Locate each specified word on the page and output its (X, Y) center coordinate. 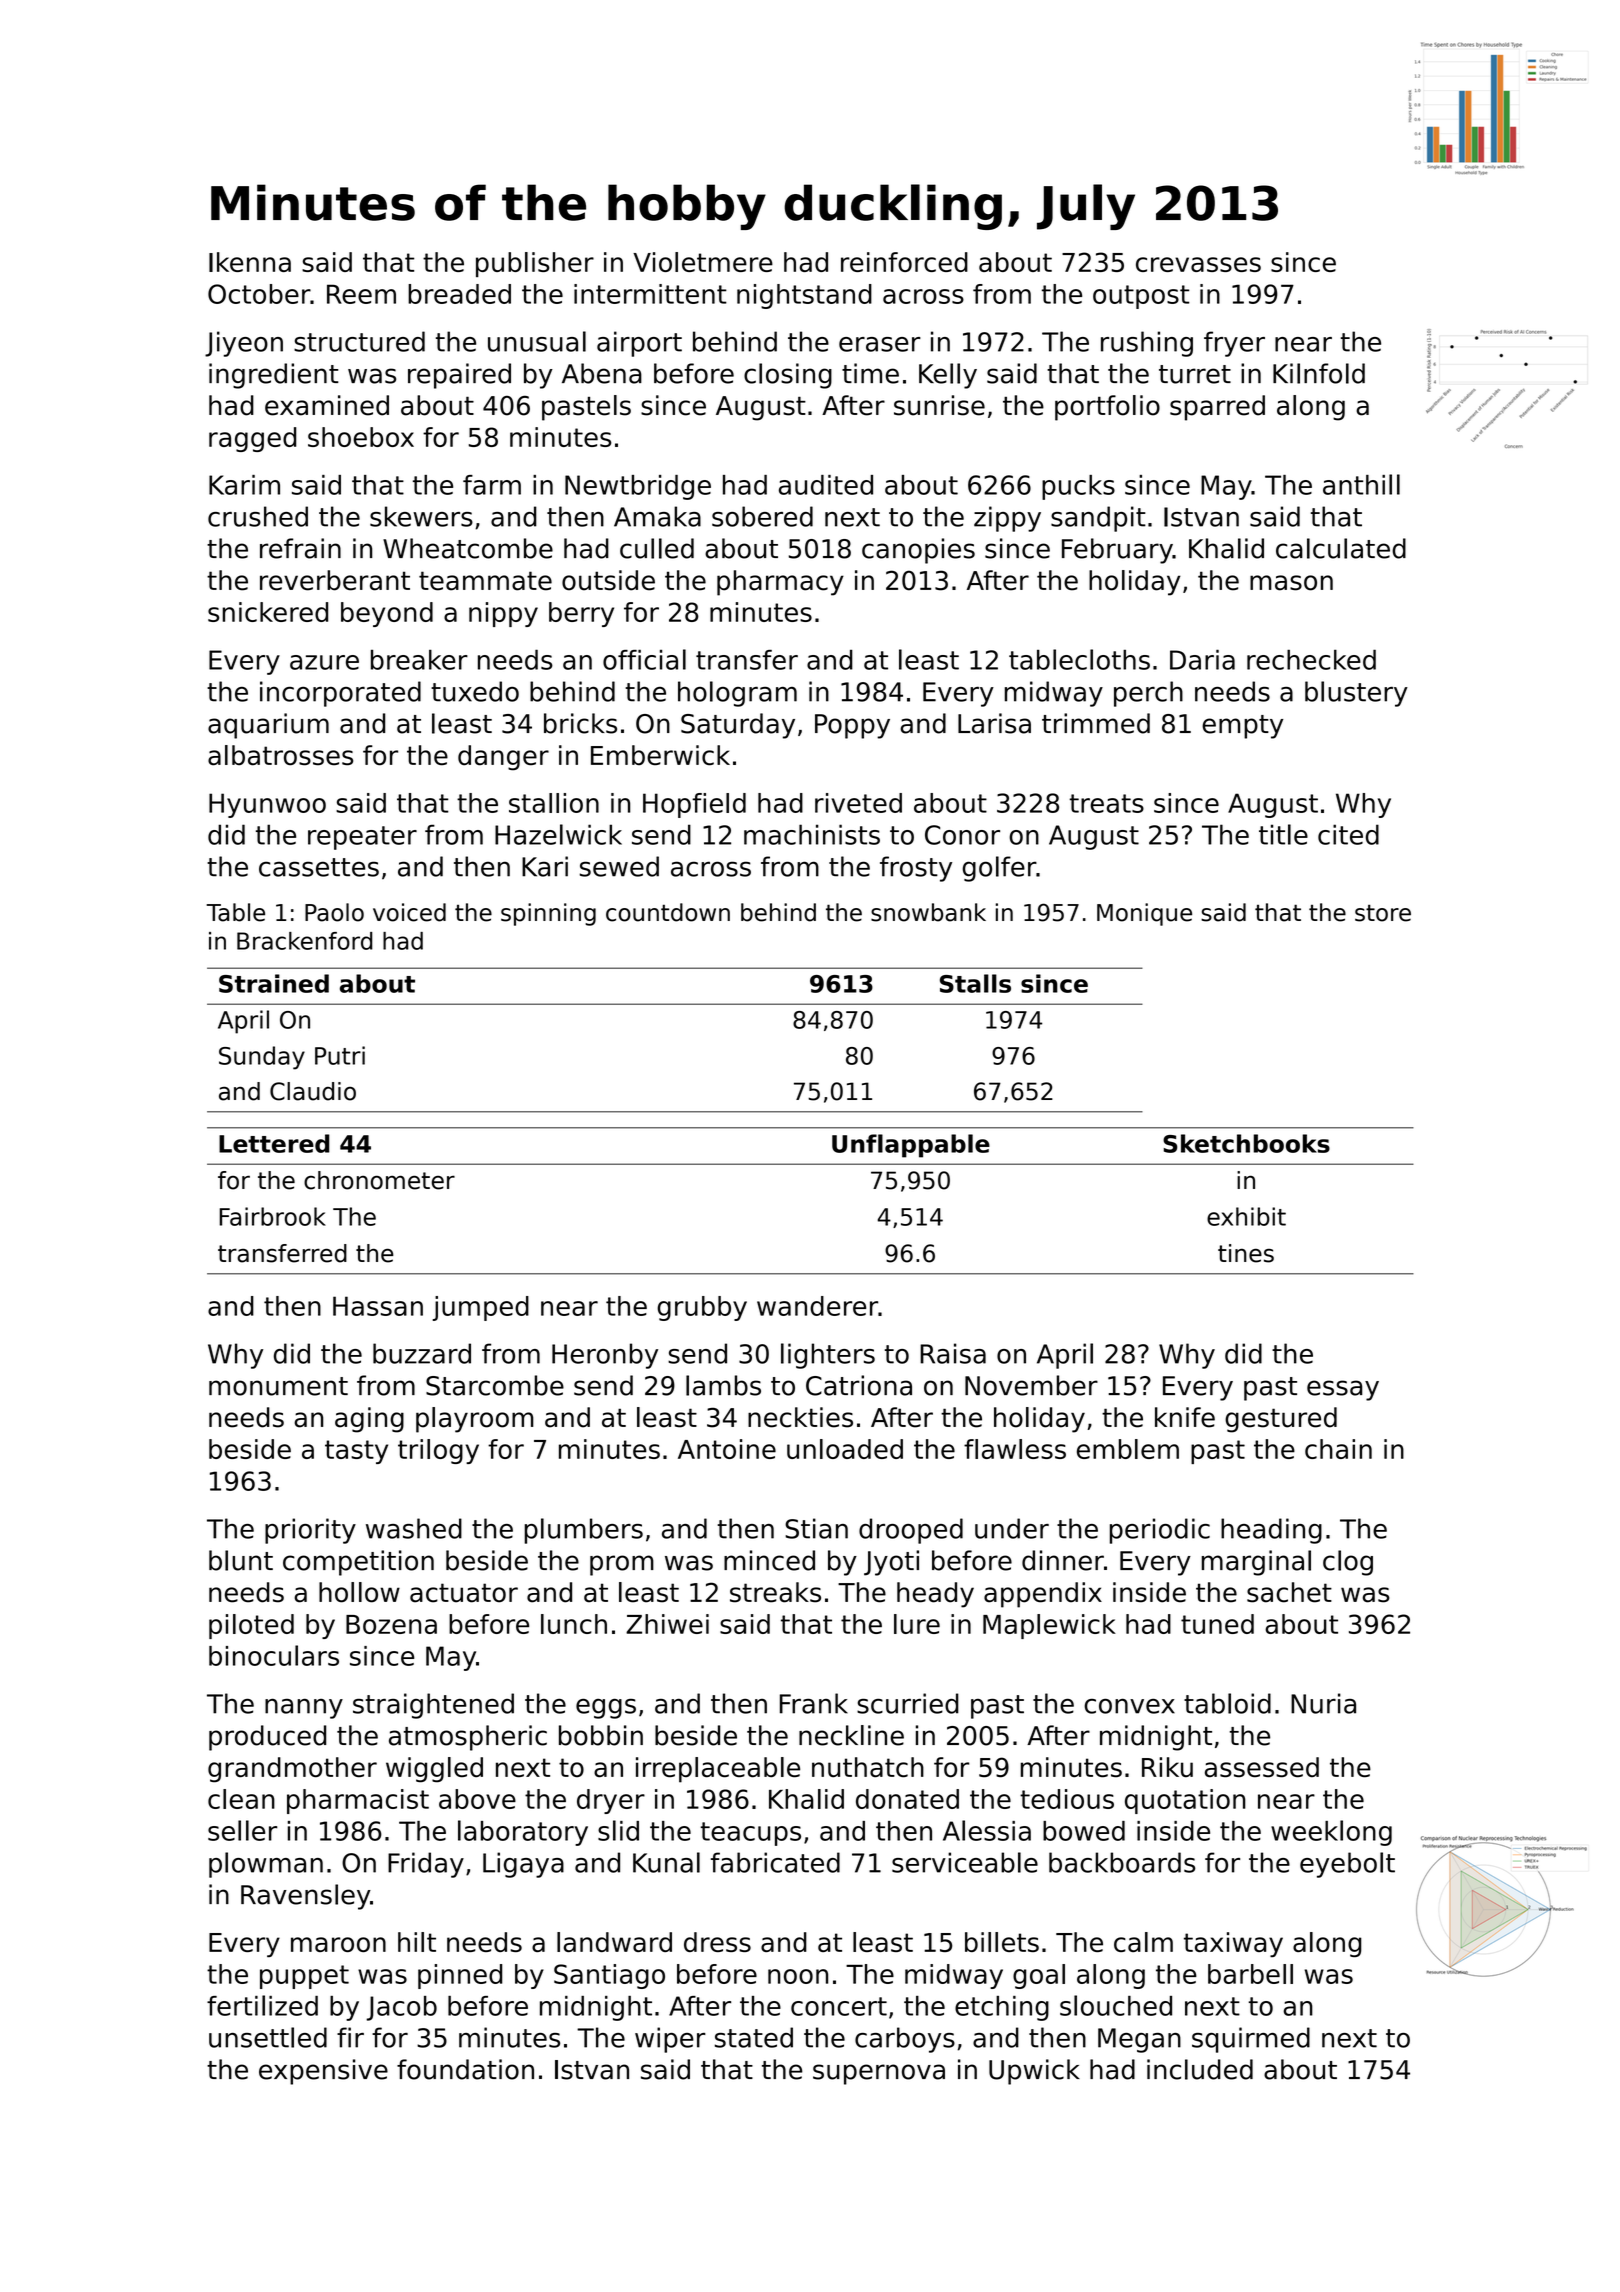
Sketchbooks (1246, 1143)
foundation (465, 2069)
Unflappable (911, 1146)
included (1200, 2069)
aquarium (268, 726)
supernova (879, 2074)
